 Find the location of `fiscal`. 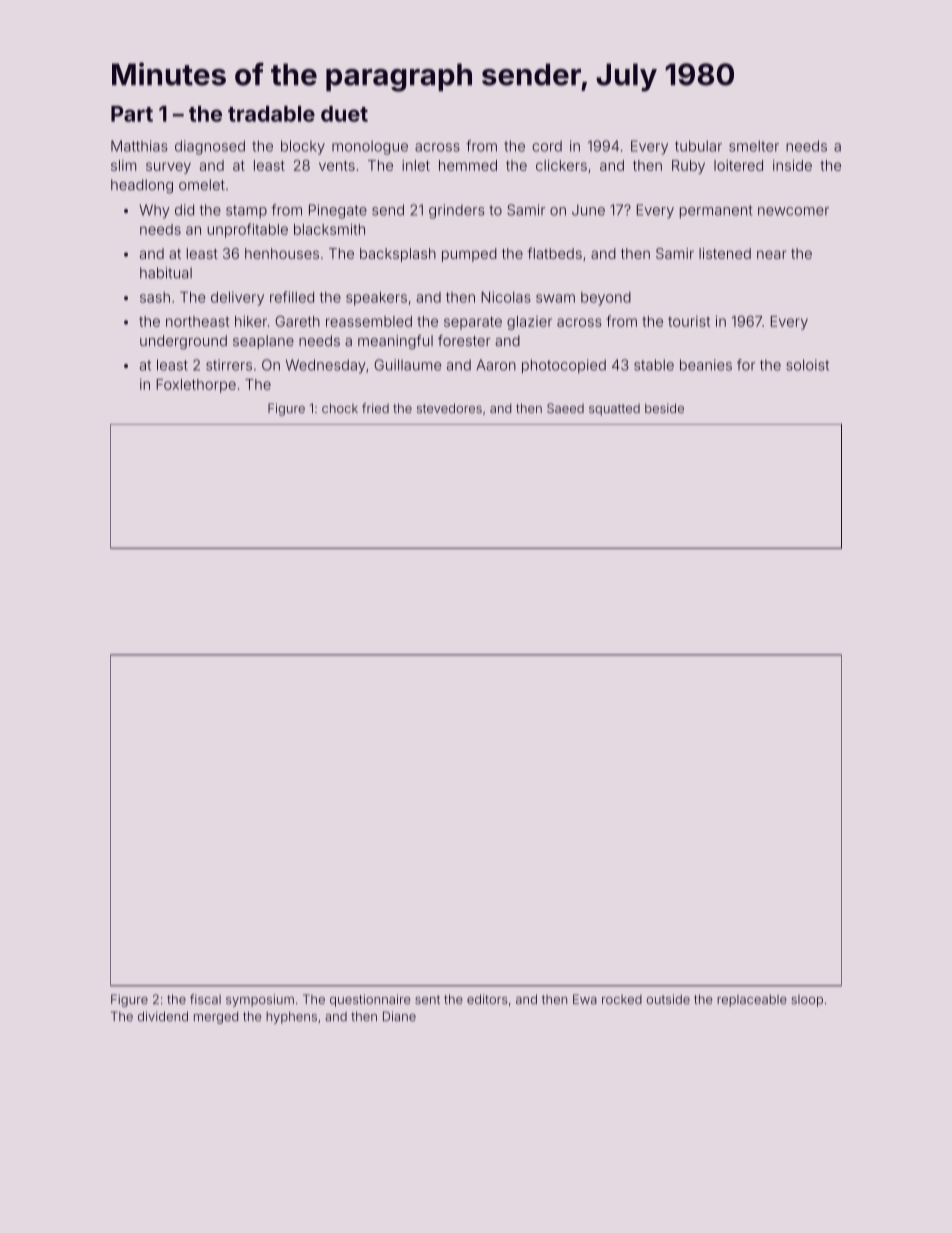

fiscal is located at coordinates (205, 999).
